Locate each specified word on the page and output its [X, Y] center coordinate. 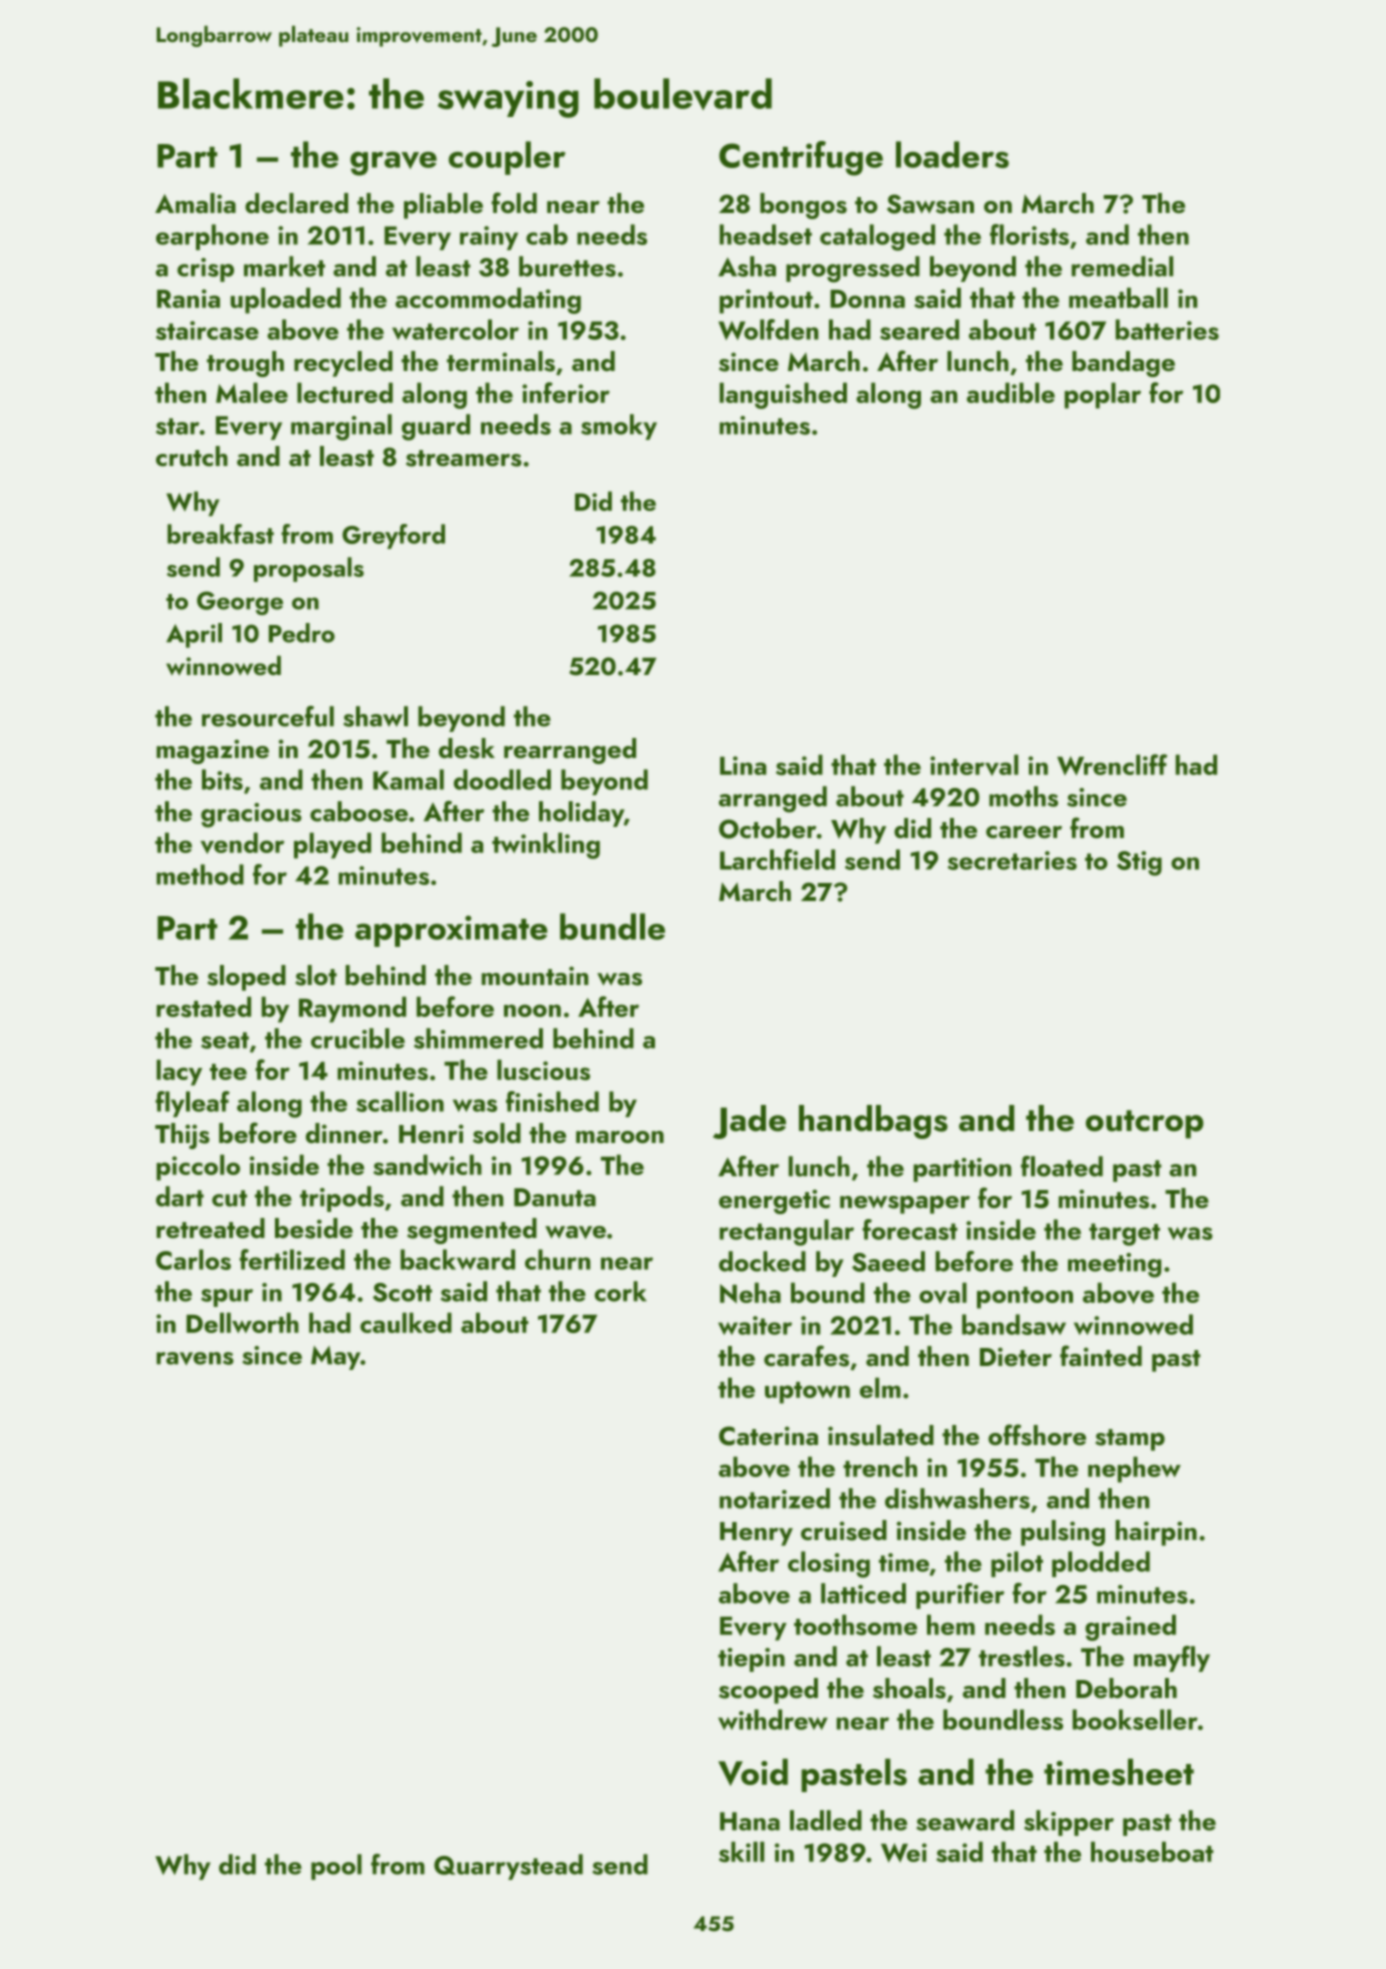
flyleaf [192, 1104]
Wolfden [768, 329]
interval [974, 765]
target [1124, 1234]
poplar [1102, 395]
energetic [774, 1201]
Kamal [408, 779]
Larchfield [777, 859]
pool [336, 1867]
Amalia [195, 203]
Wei [904, 1853]
